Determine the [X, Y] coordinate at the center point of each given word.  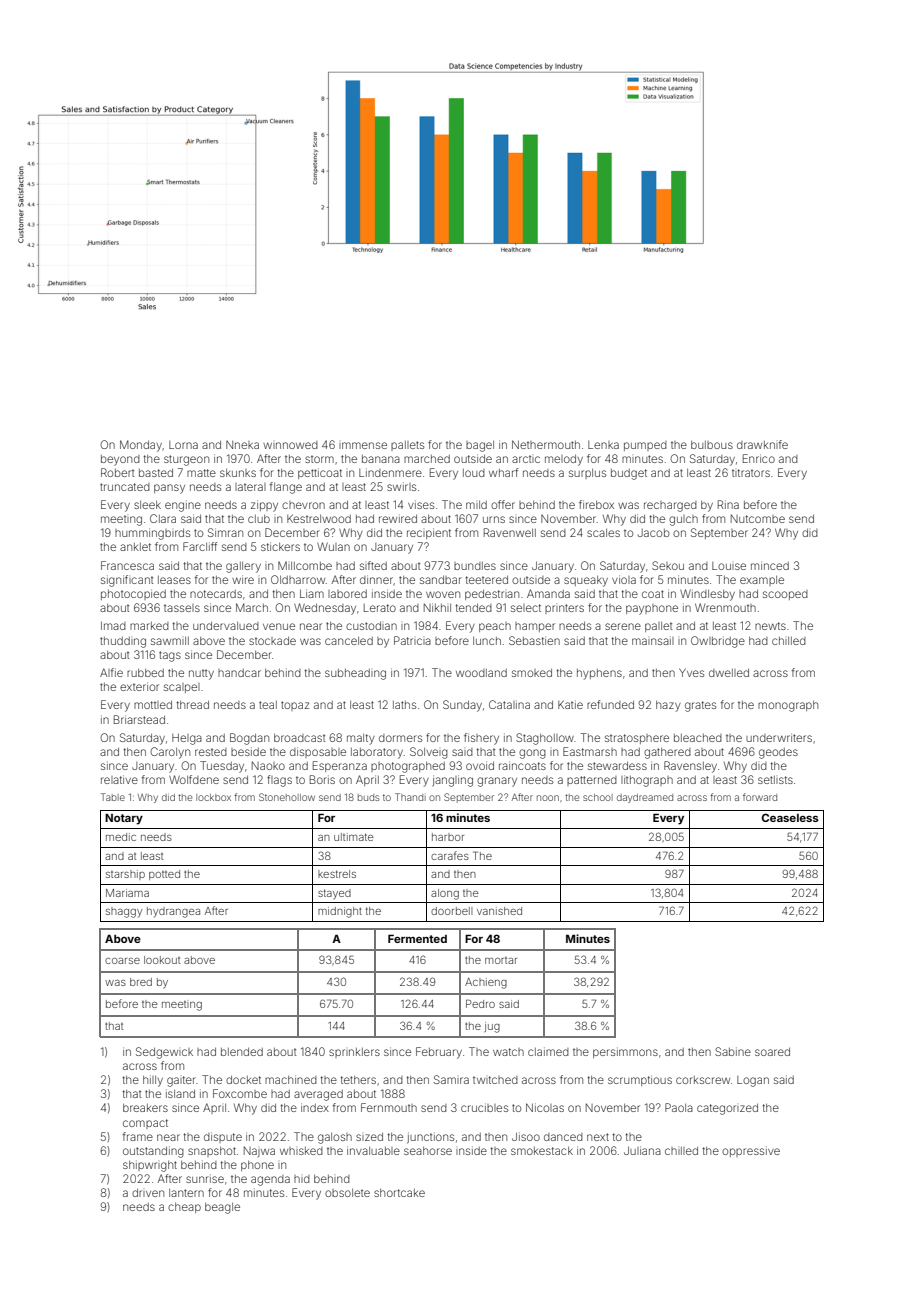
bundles [475, 566]
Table [113, 797]
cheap [184, 1208]
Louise [729, 566]
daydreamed [645, 798]
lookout [162, 960]
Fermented [417, 938]
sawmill [170, 641]
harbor [448, 837]
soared [772, 1052]
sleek [147, 505]
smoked [532, 673]
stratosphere [637, 739]
